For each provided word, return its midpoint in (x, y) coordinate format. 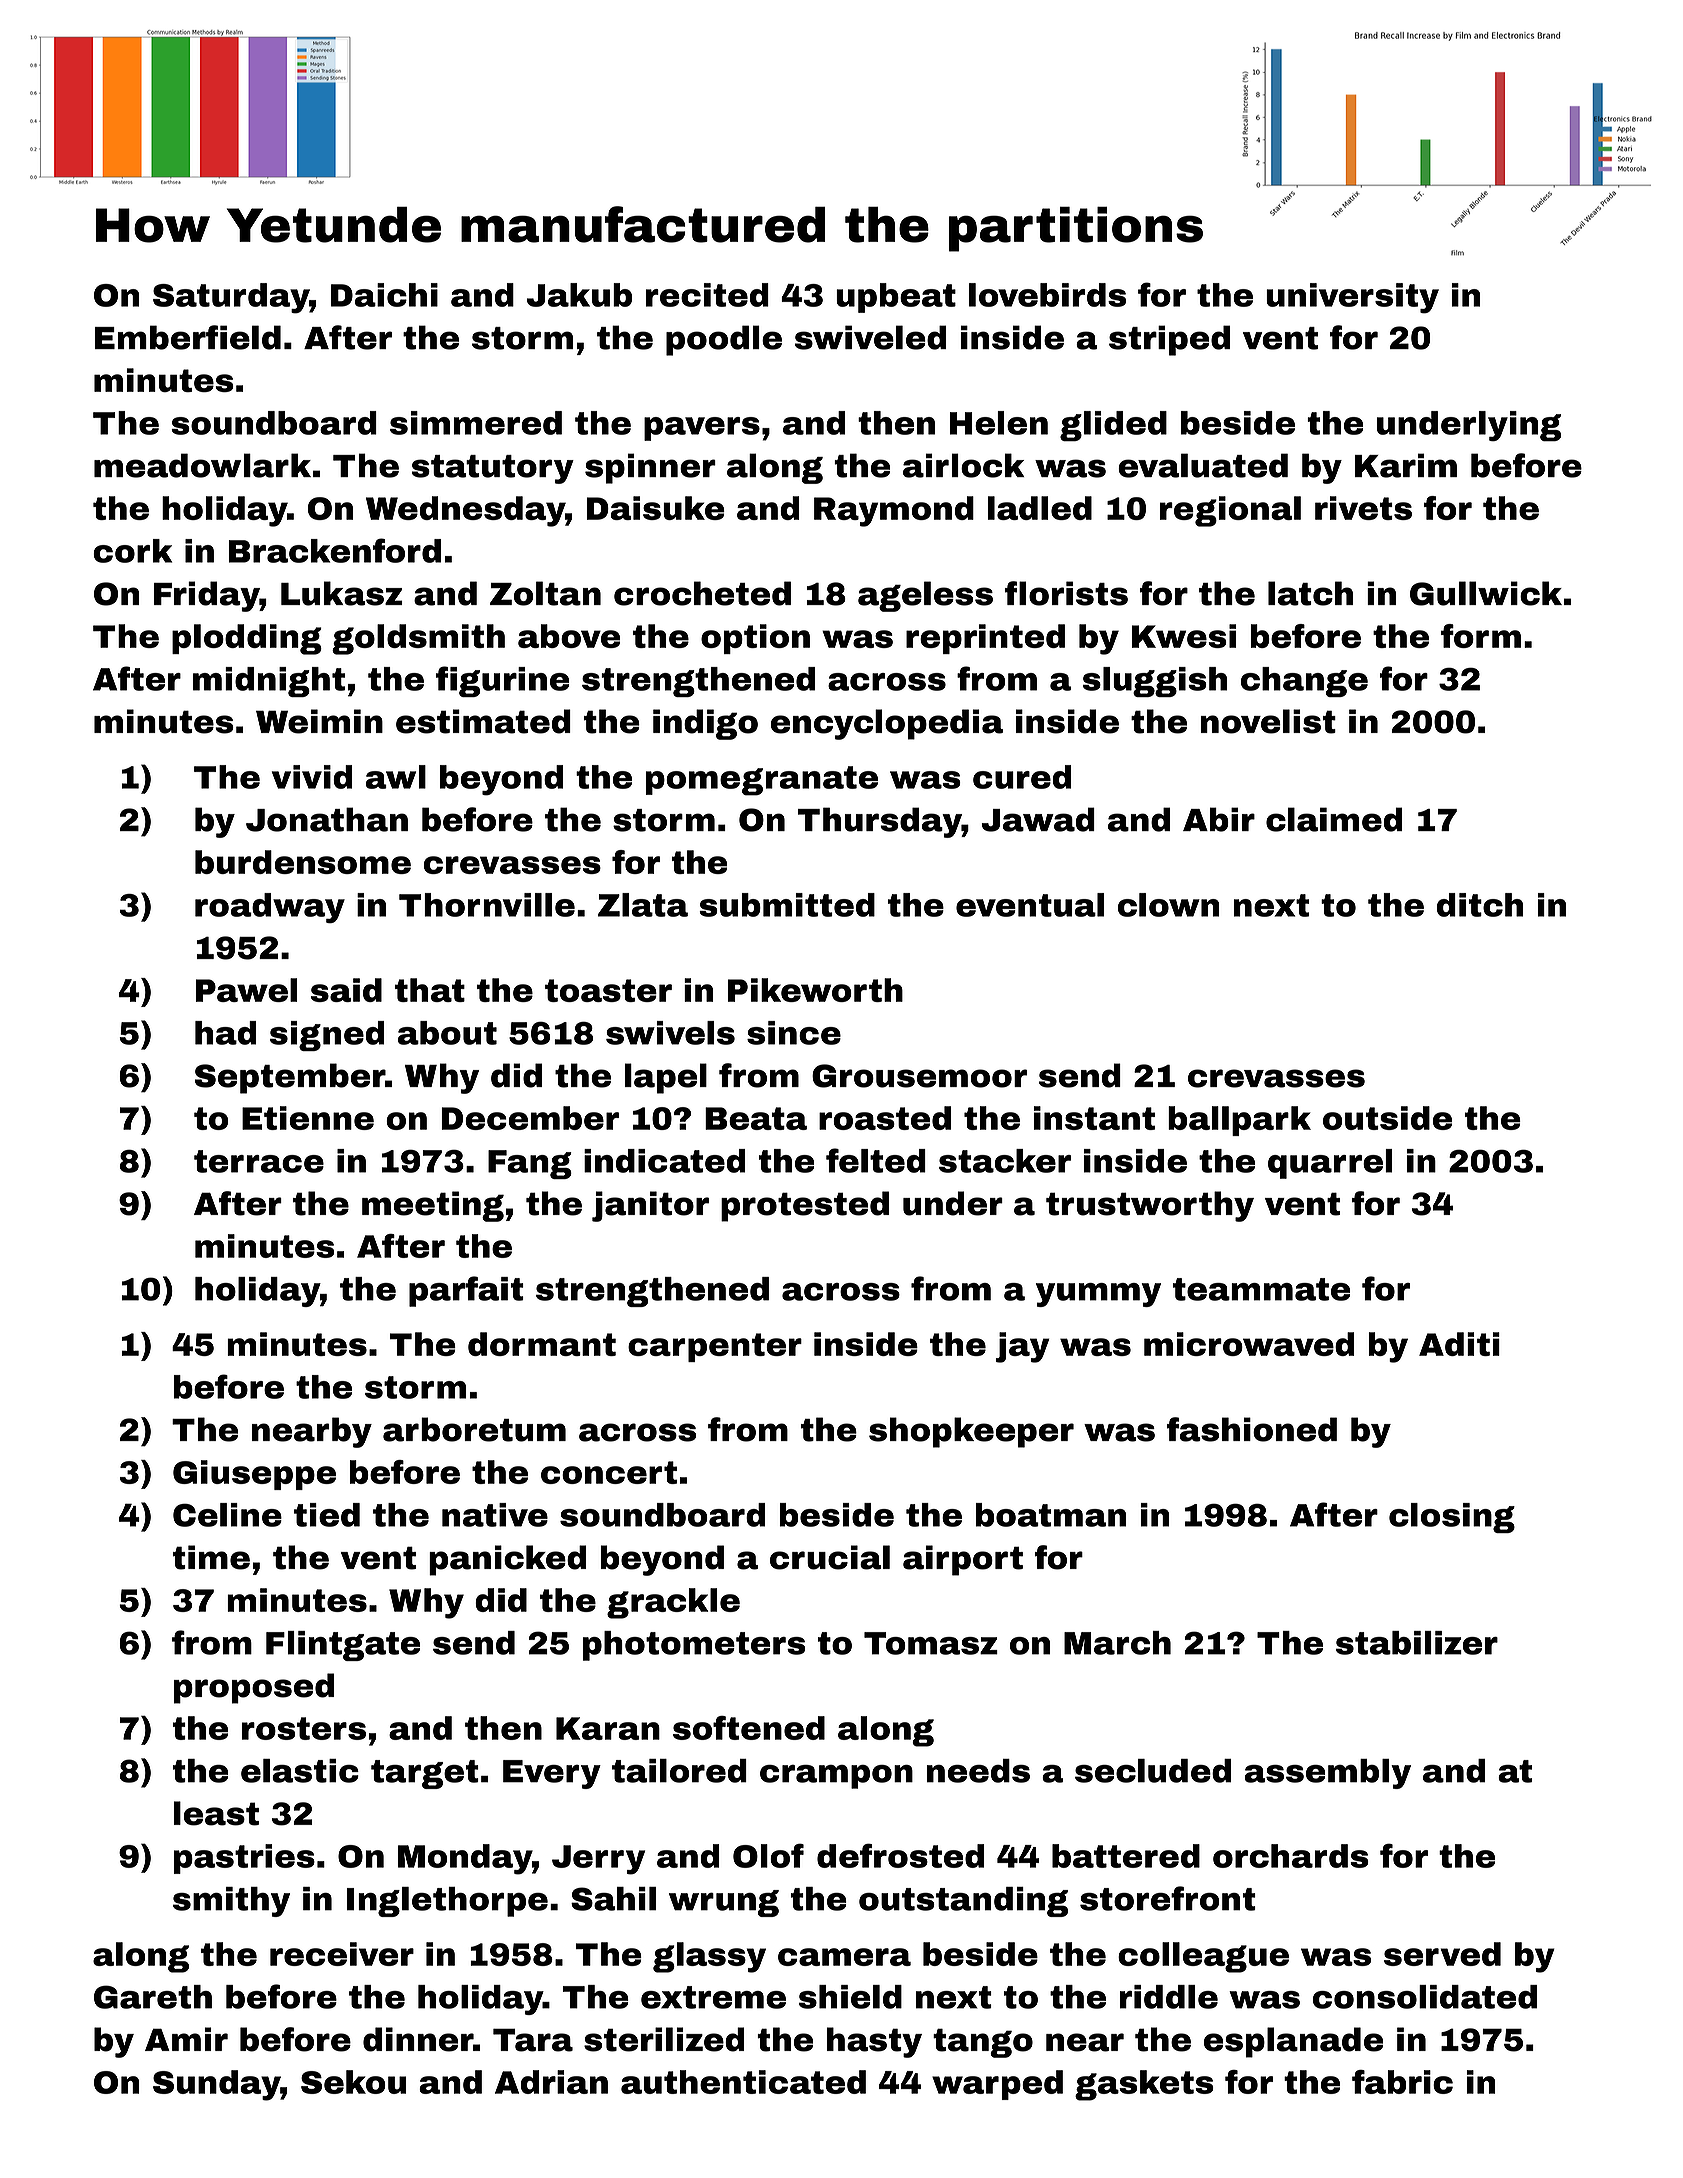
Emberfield (188, 337)
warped (997, 2085)
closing (1452, 1518)
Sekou (353, 2082)
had (225, 1033)
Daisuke (656, 508)
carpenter (715, 1347)
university (1352, 298)
